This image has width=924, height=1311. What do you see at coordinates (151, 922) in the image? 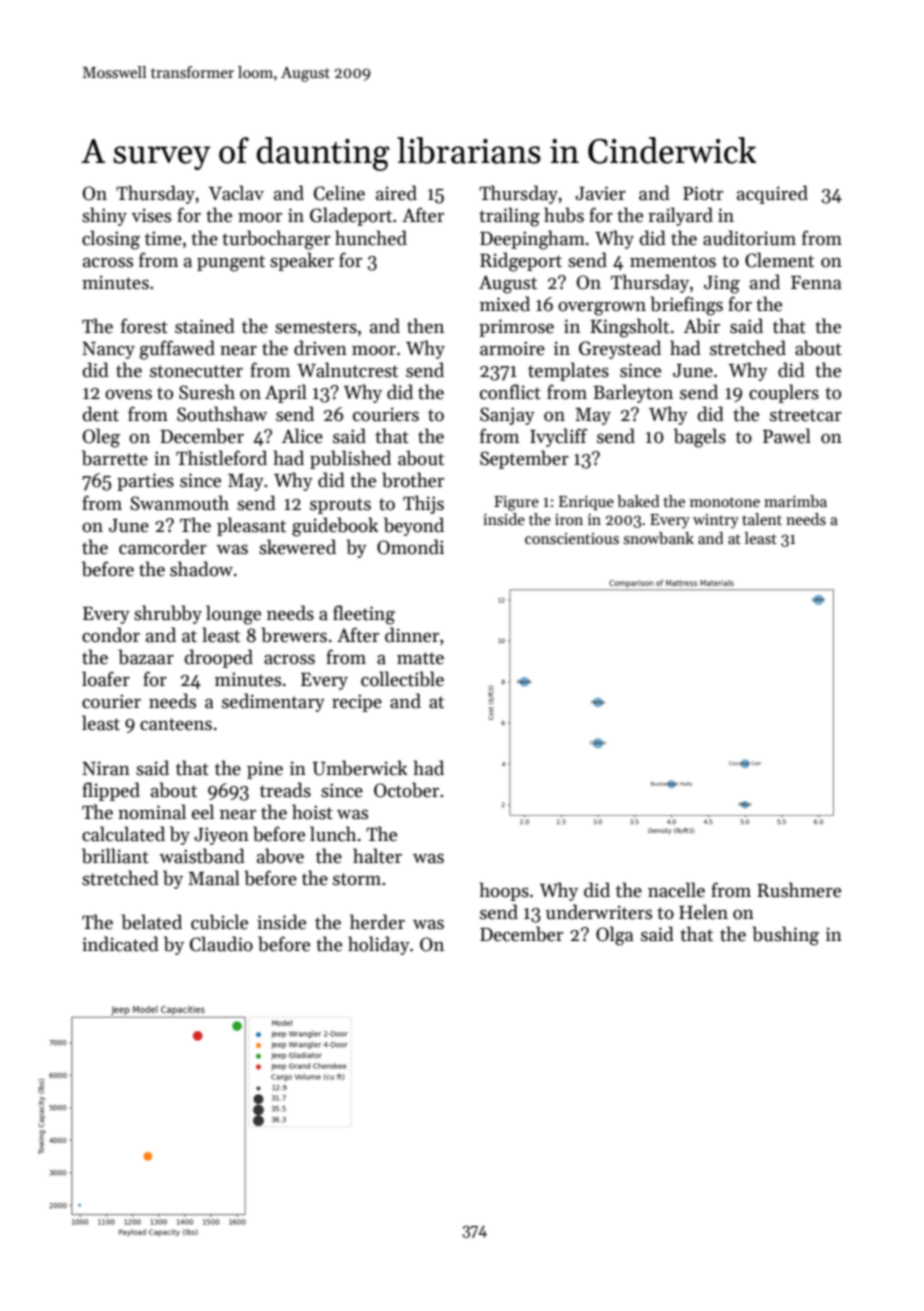
I see `belated` at bounding box center [151, 922].
